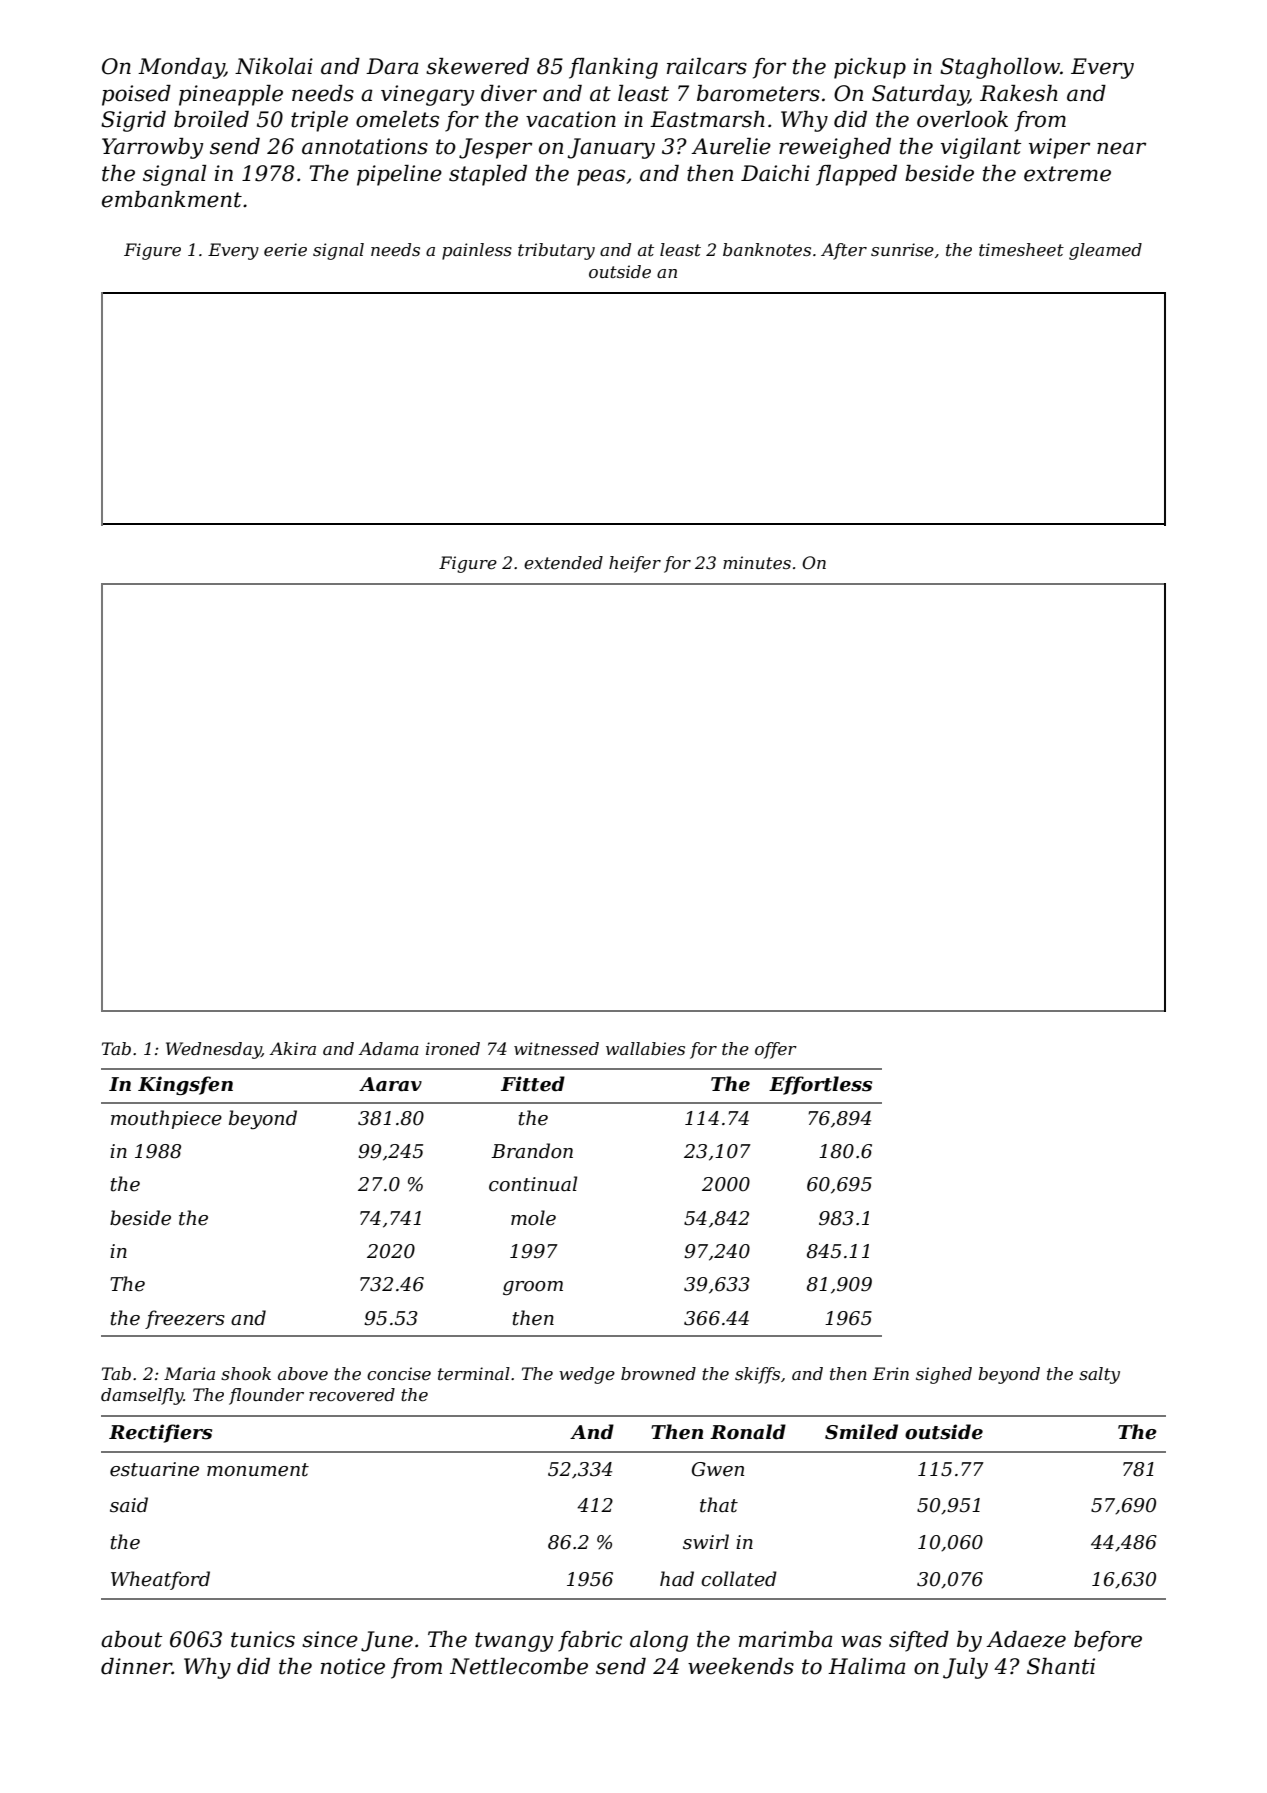 This screenshot has height=1793, width=1267. What do you see at coordinates (757, 562) in the screenshot?
I see `minutes` at bounding box center [757, 562].
